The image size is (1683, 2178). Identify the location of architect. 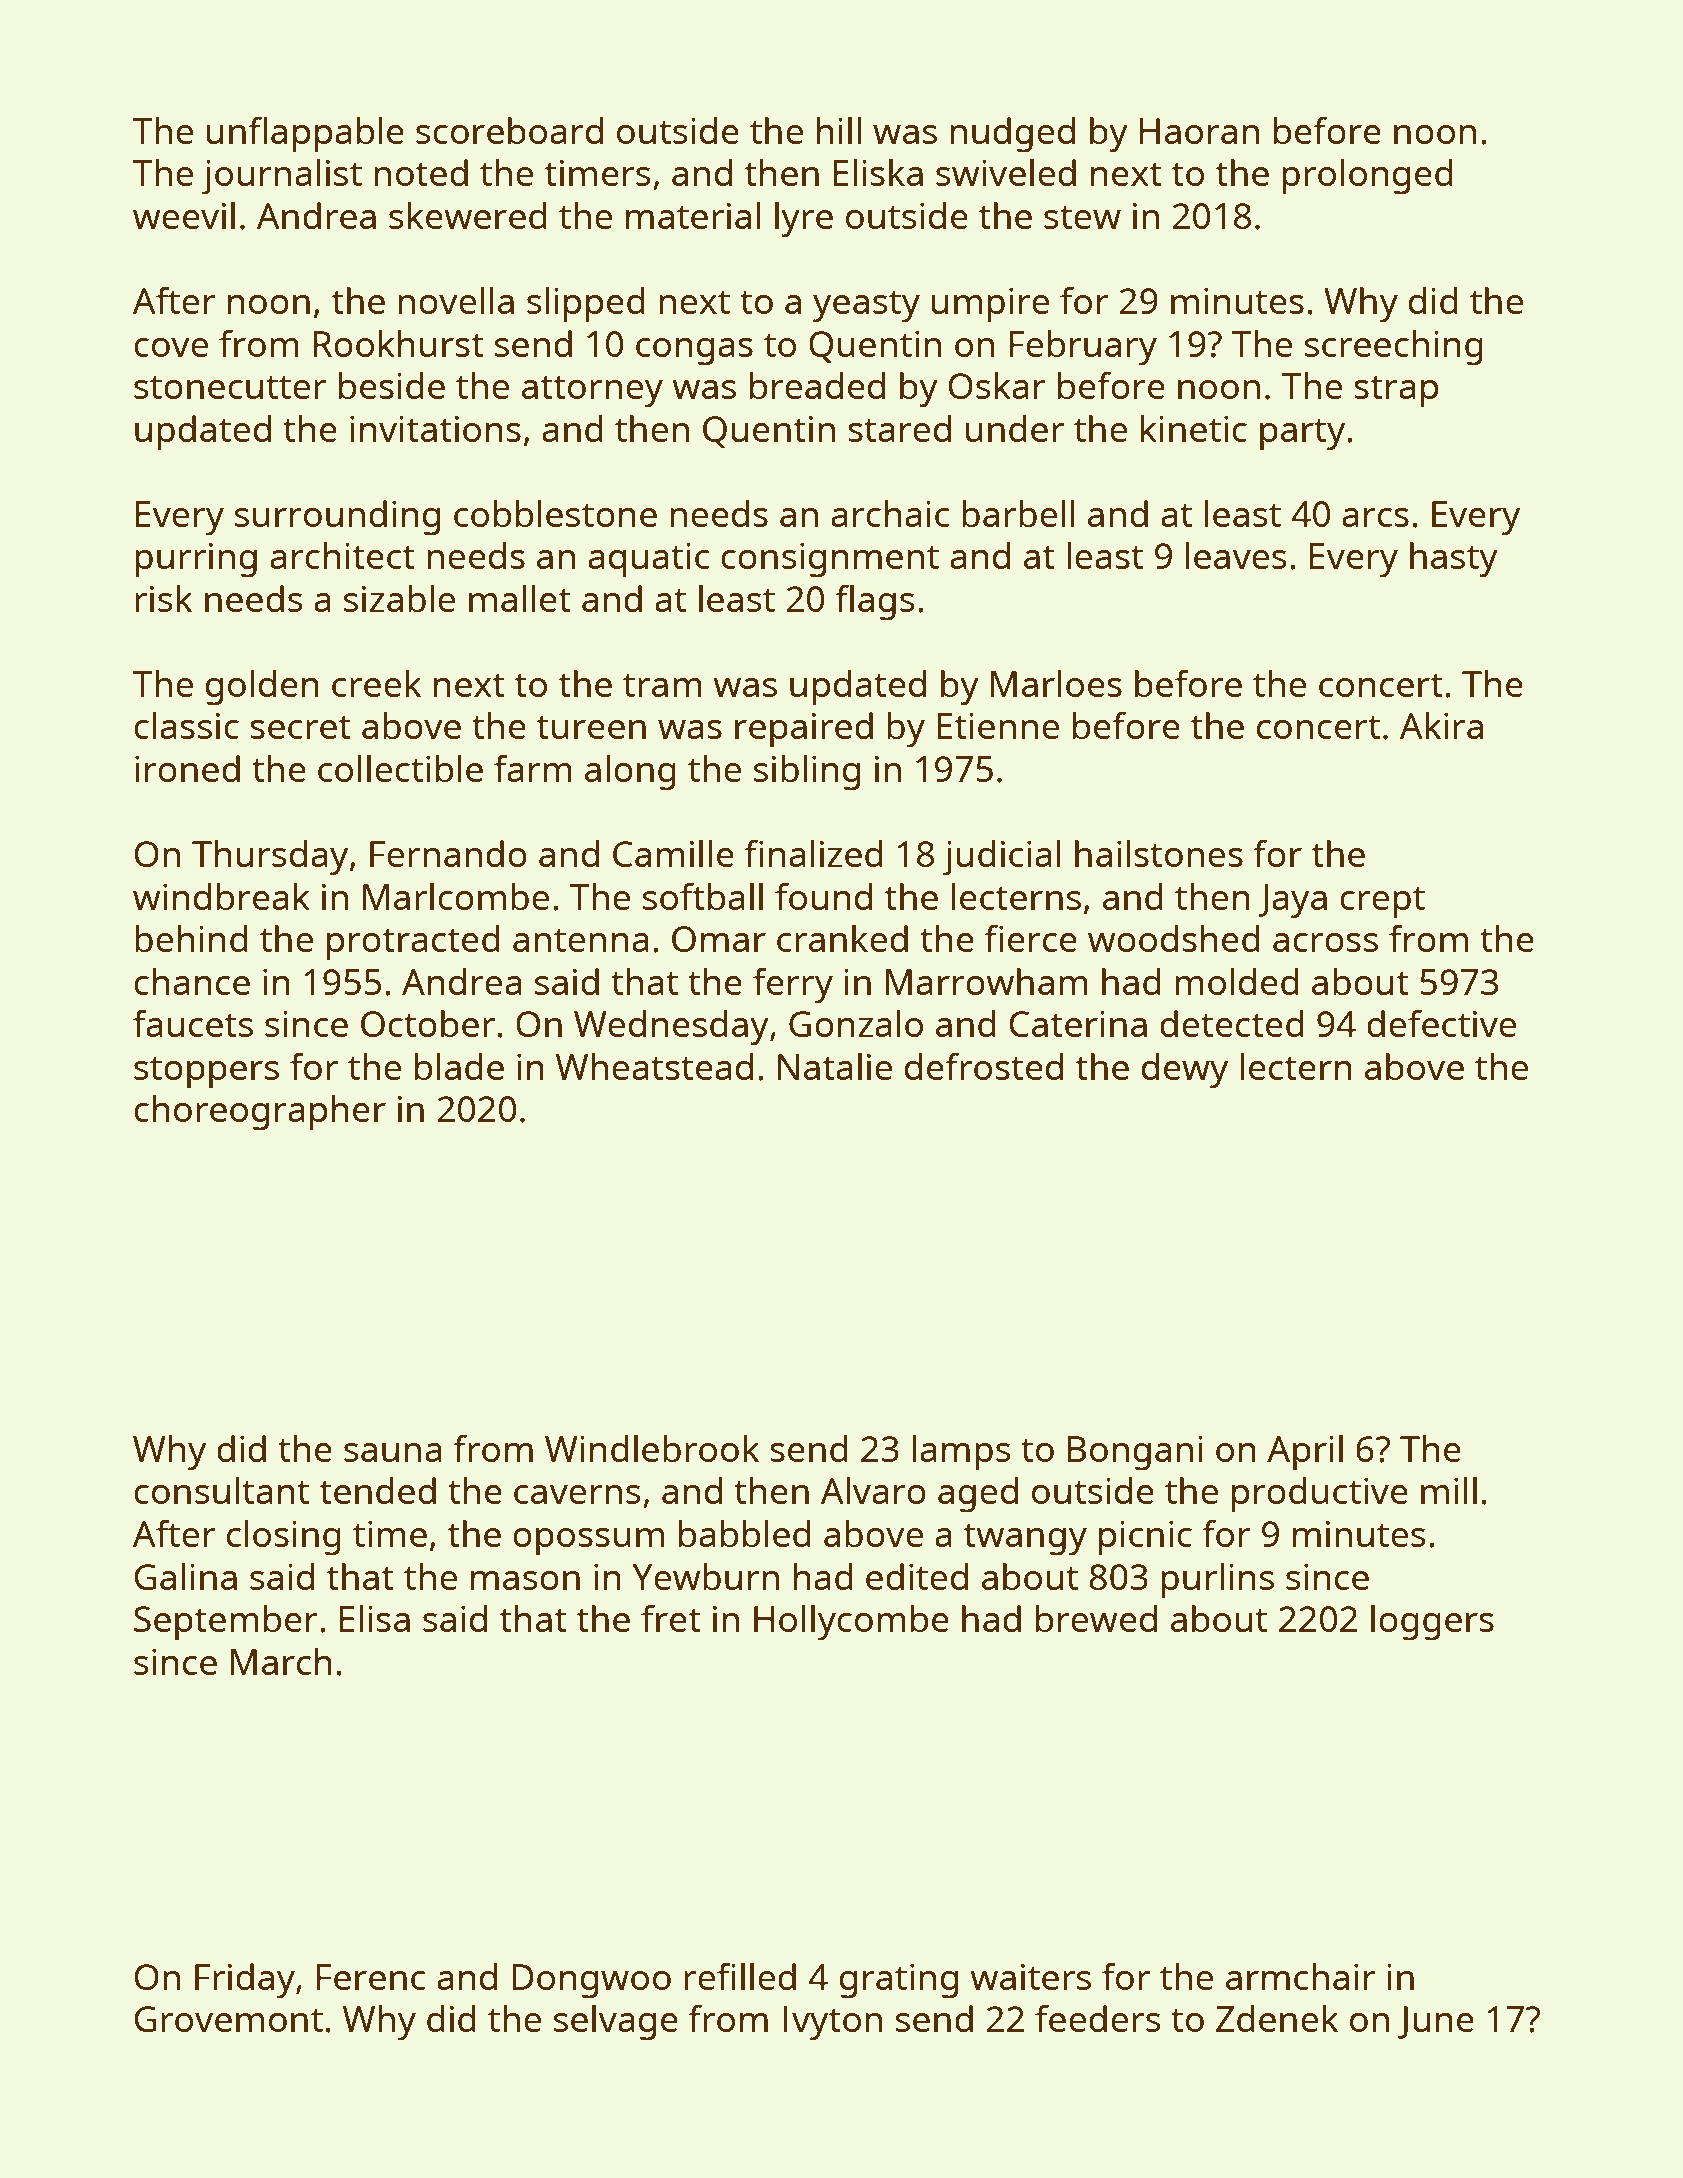
(342, 555).
